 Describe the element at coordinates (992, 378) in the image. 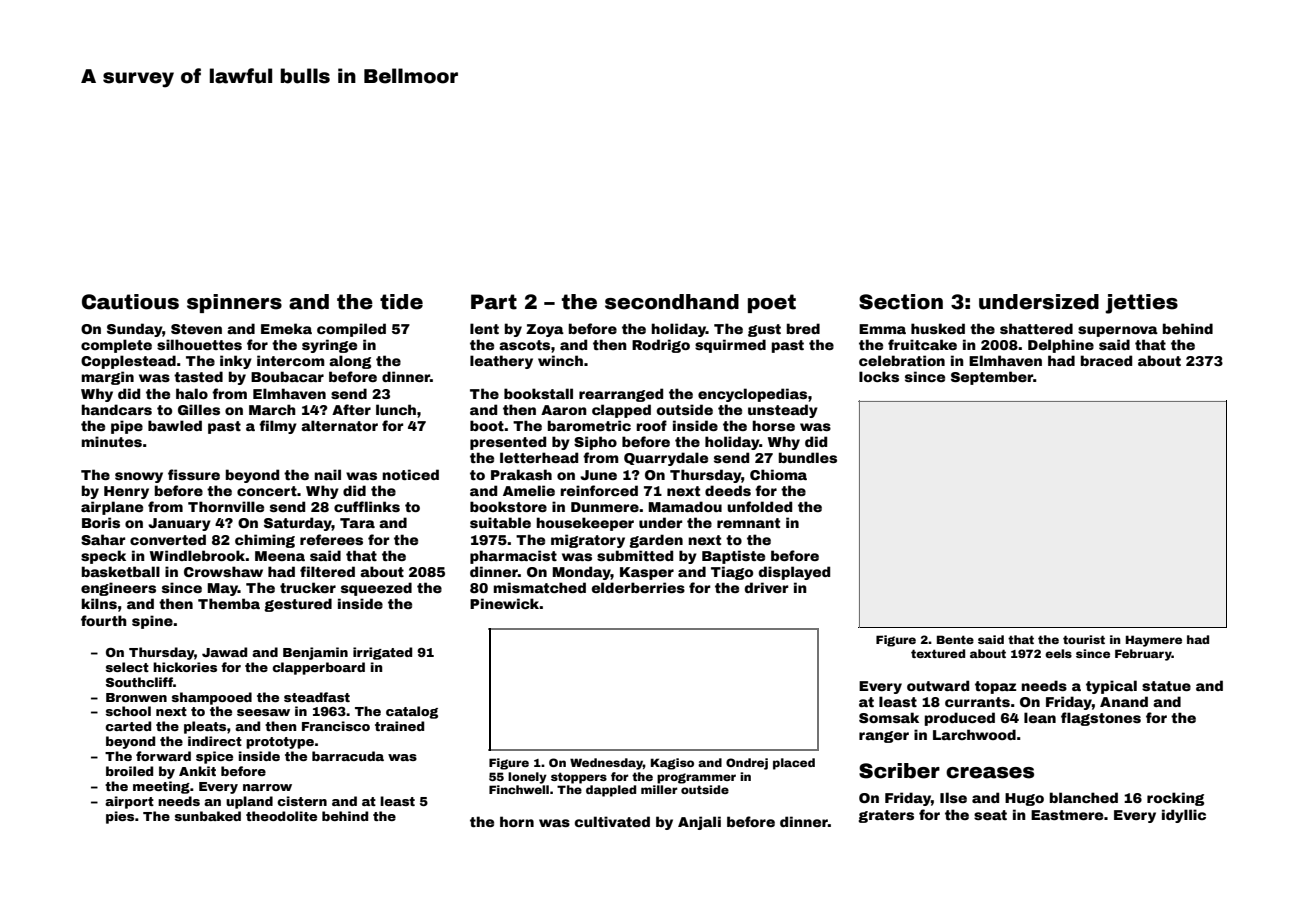

I see `September` at that location.
